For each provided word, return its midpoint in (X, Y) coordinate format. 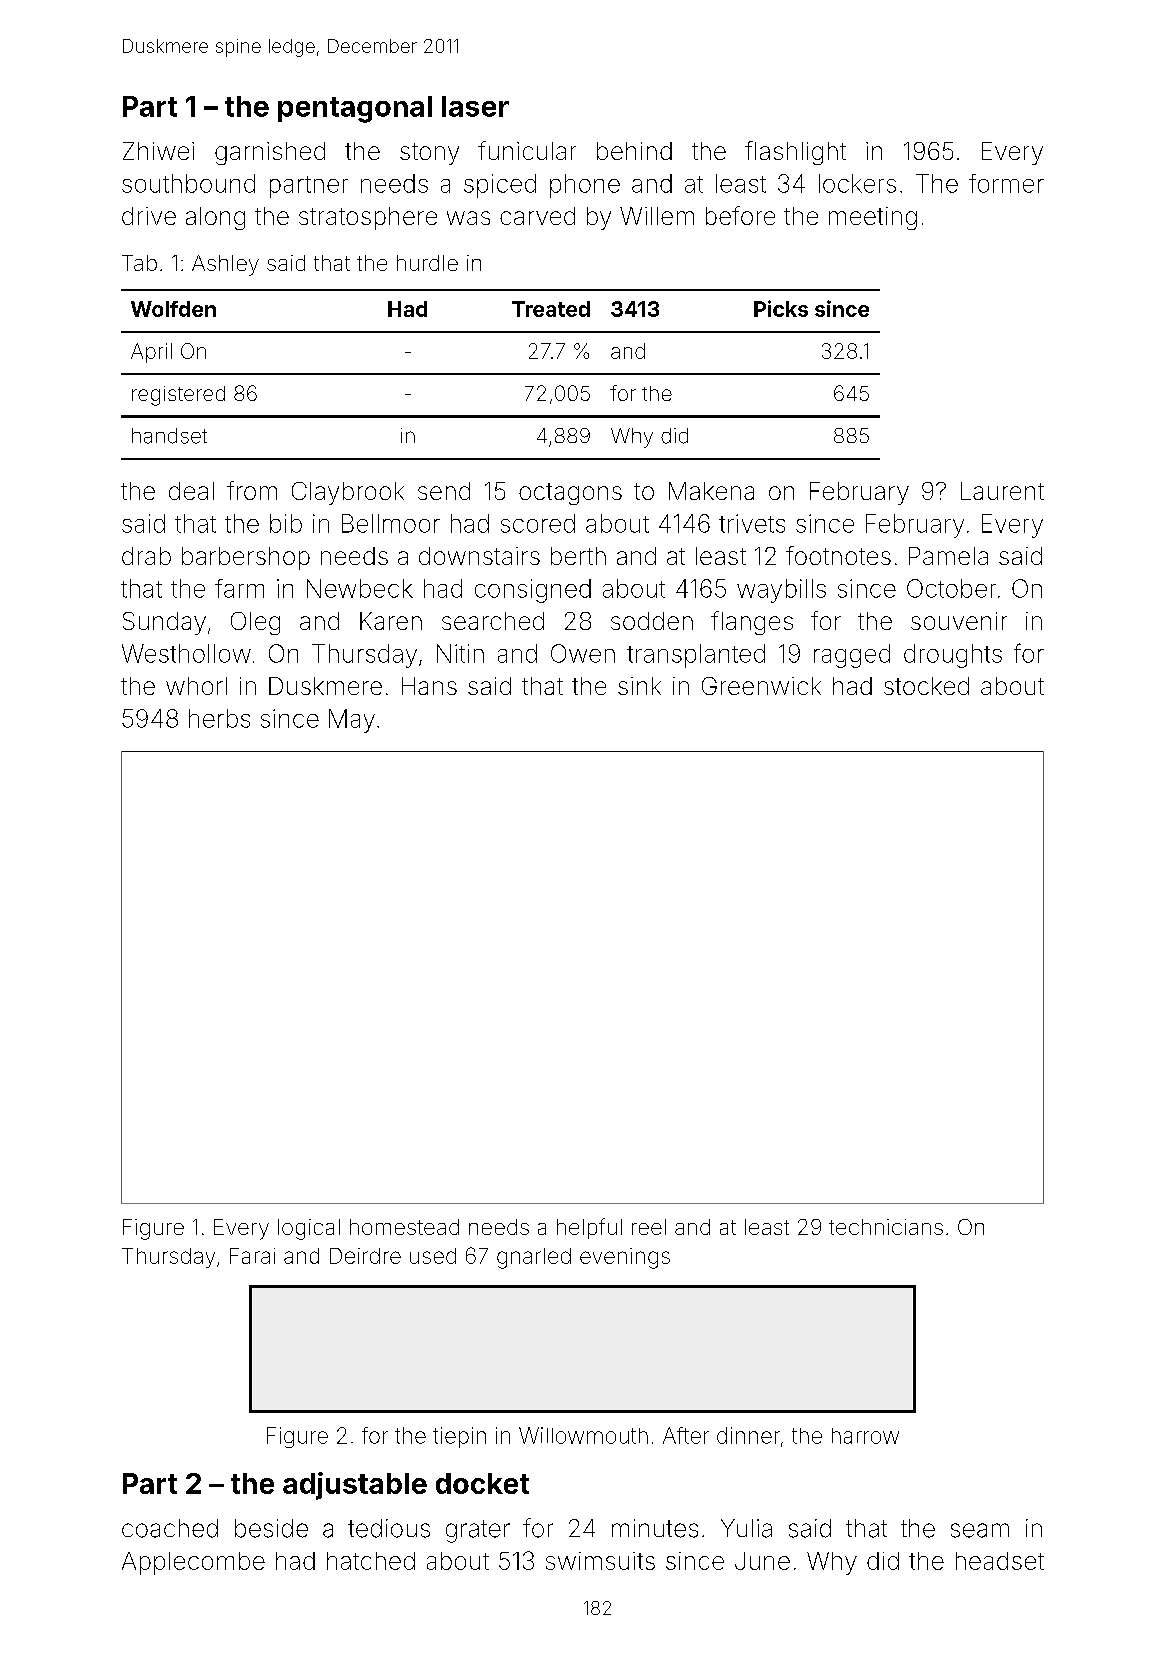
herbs (219, 718)
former (1006, 183)
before (740, 215)
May (352, 721)
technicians (886, 1227)
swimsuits (600, 1561)
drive (149, 216)
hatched (371, 1561)
